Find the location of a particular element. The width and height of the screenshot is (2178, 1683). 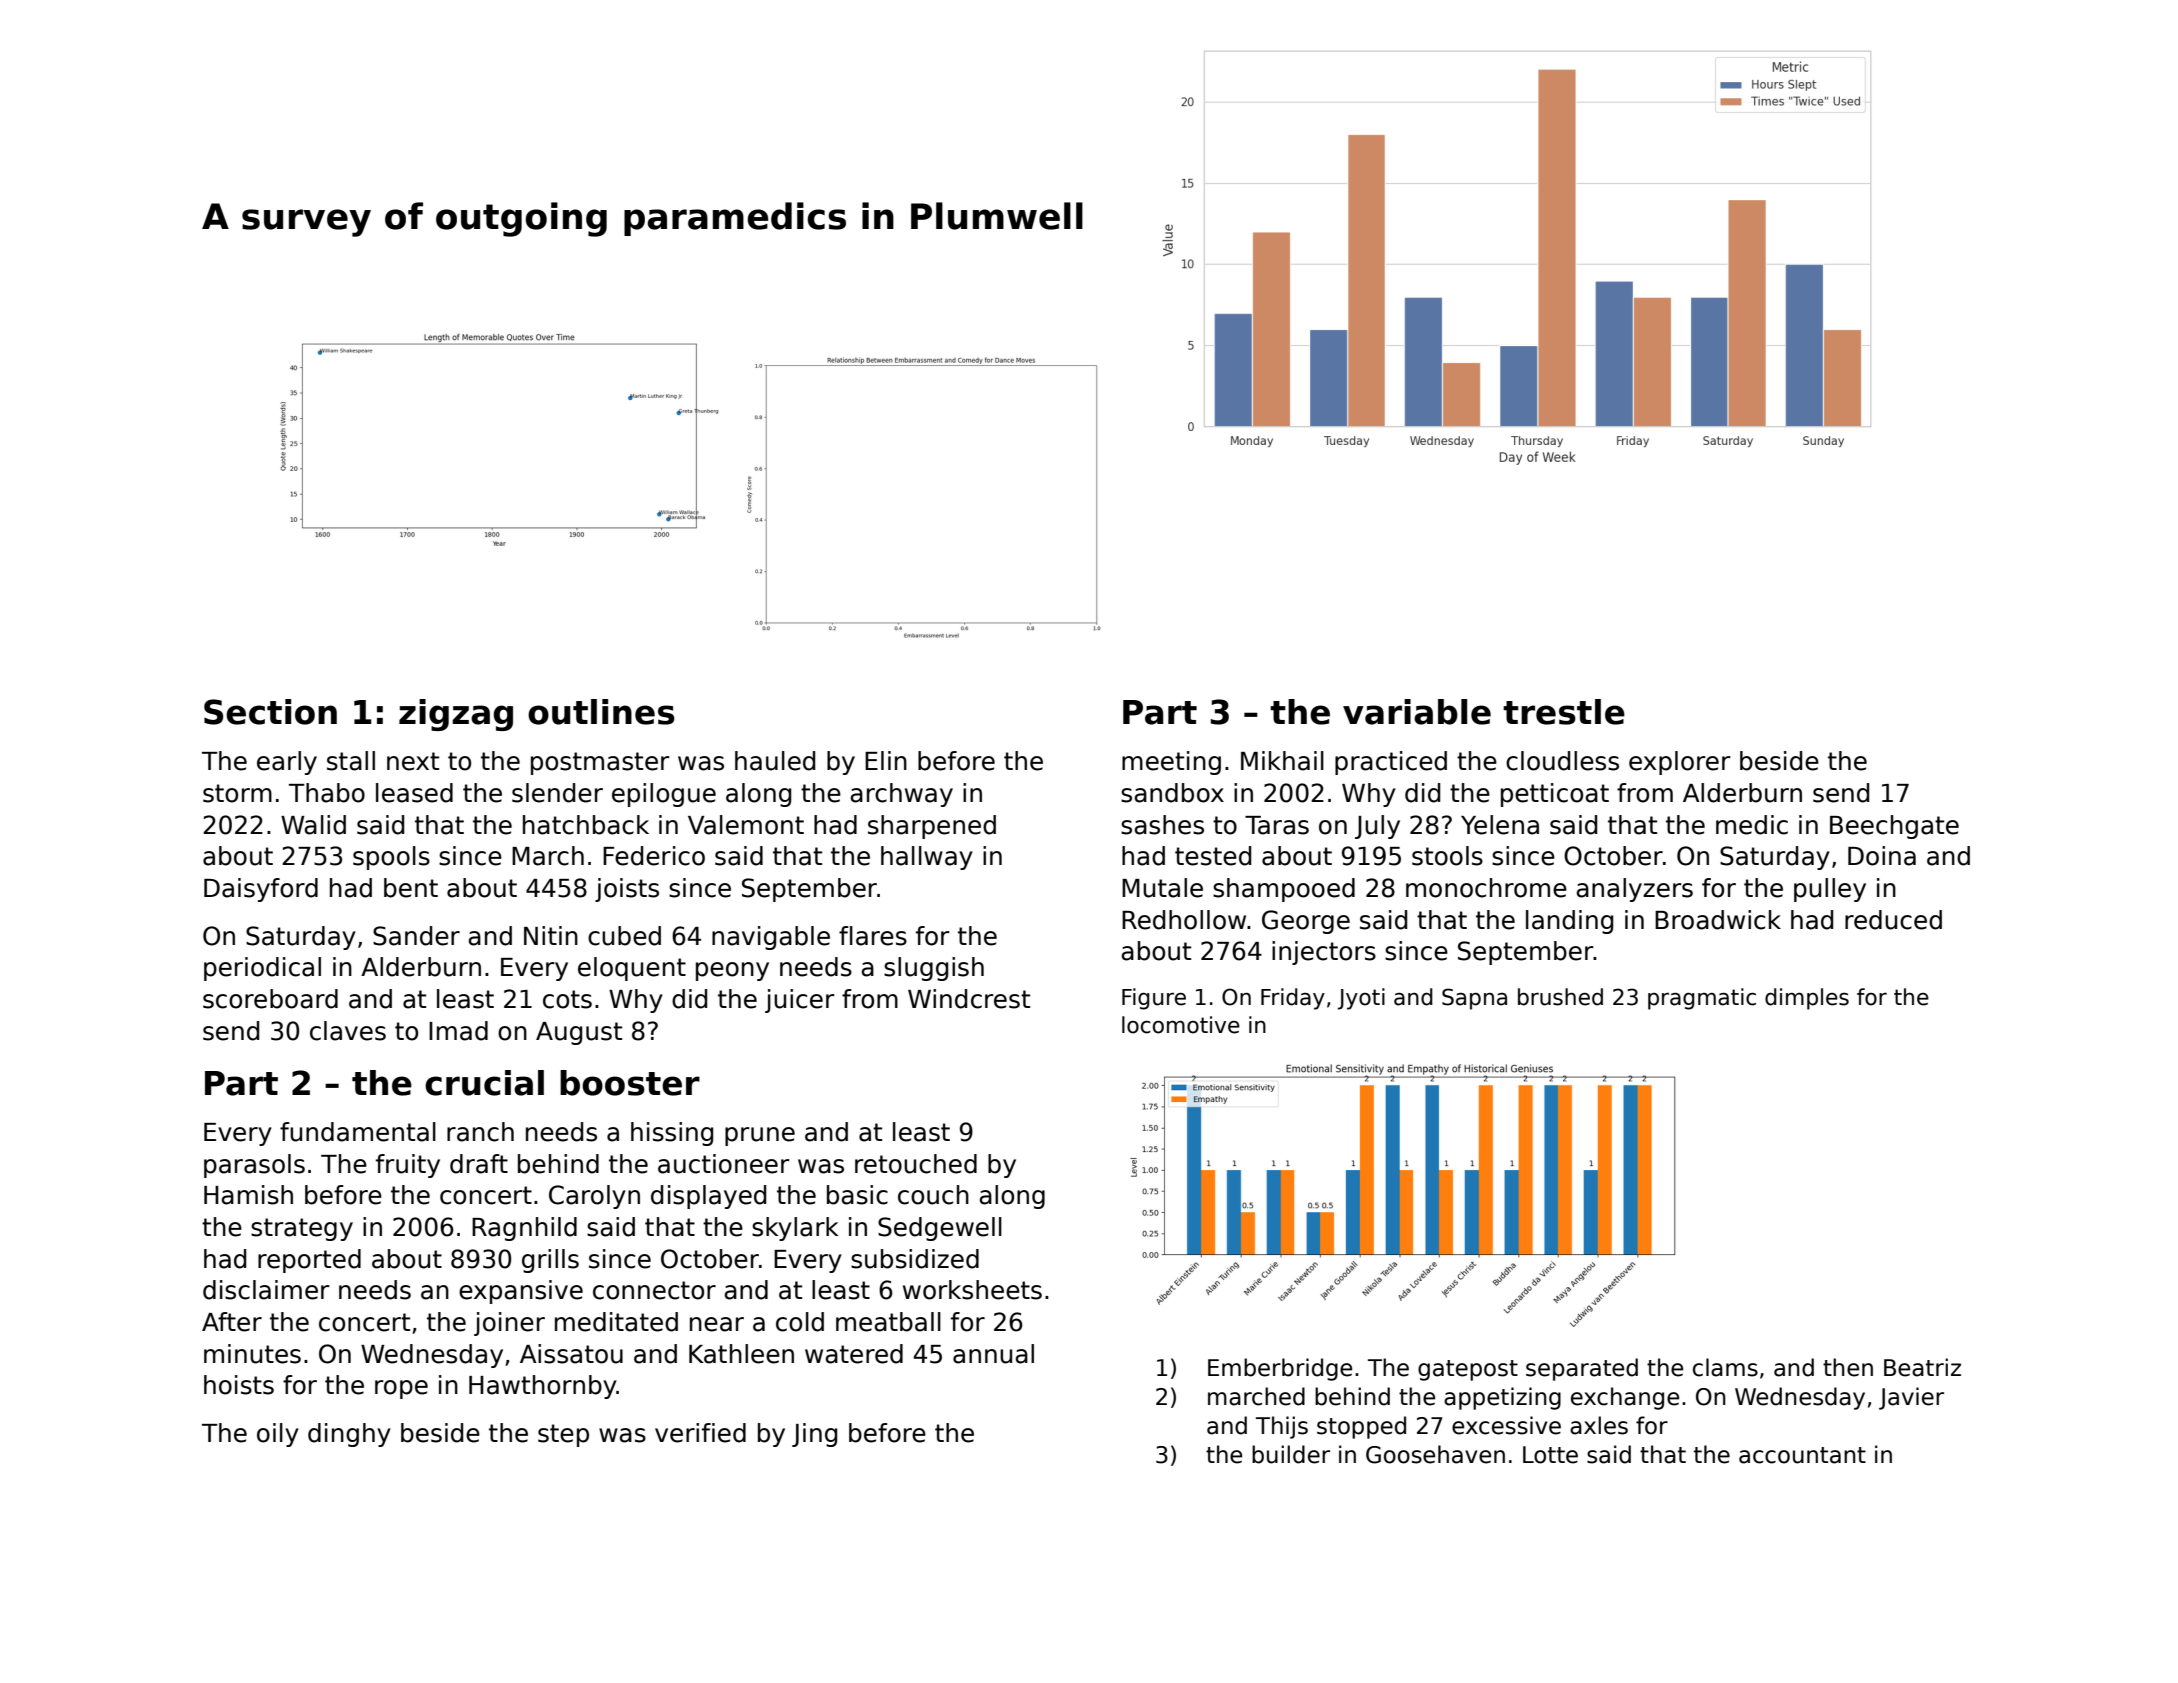

Sander is located at coordinates (416, 936).
